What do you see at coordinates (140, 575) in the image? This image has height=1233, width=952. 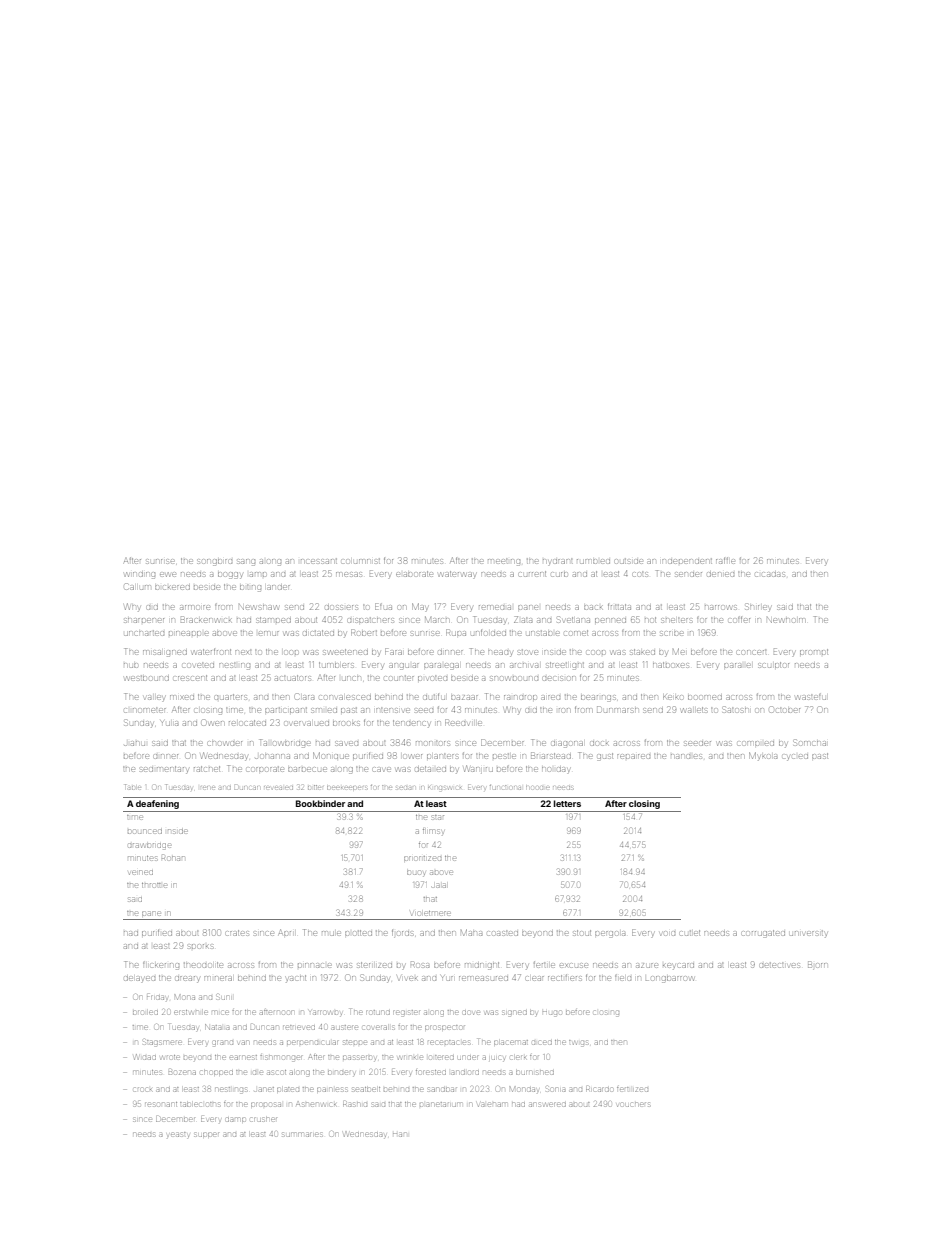 I see `winding` at bounding box center [140, 575].
